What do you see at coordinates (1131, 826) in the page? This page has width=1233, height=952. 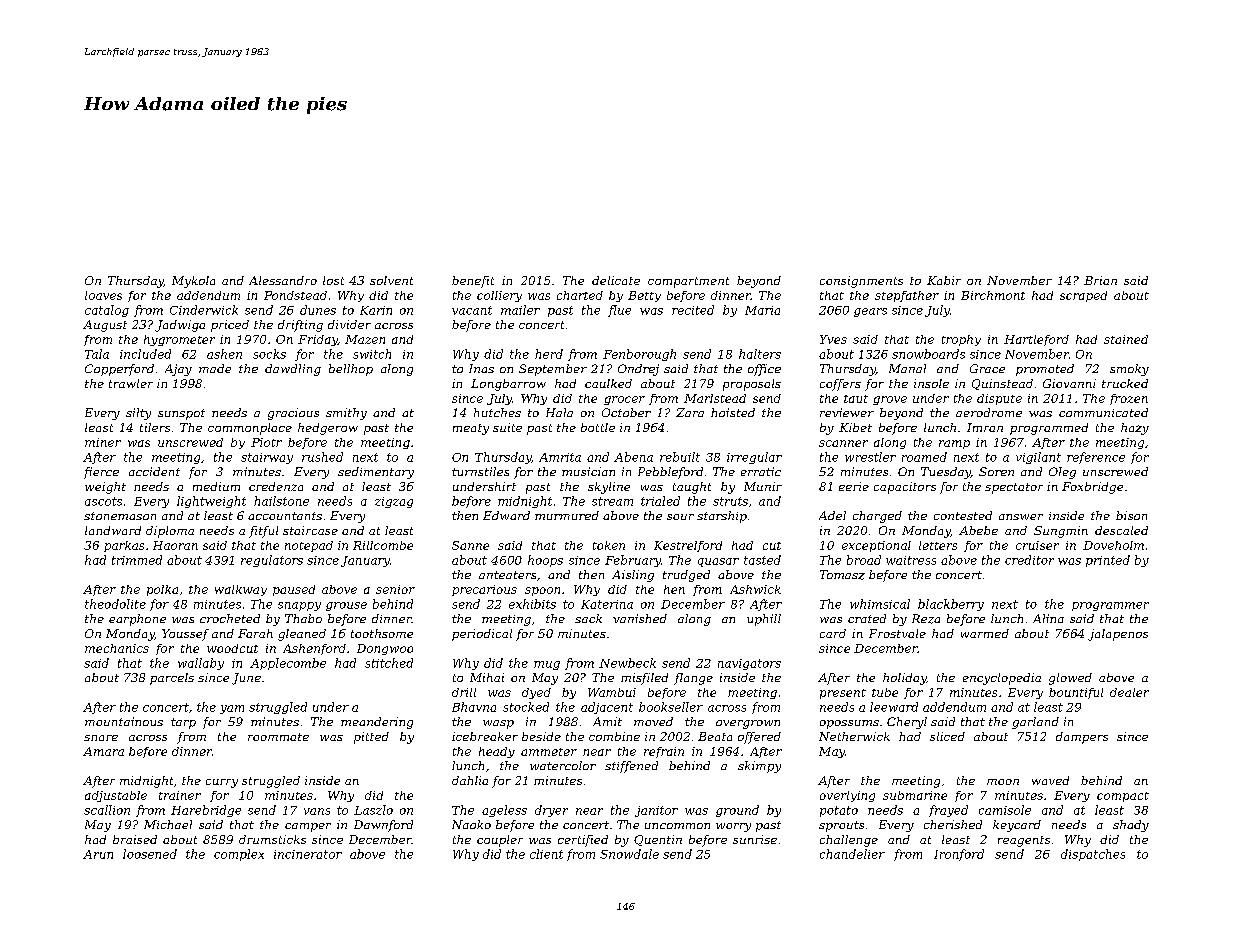 I see `shady` at bounding box center [1131, 826].
